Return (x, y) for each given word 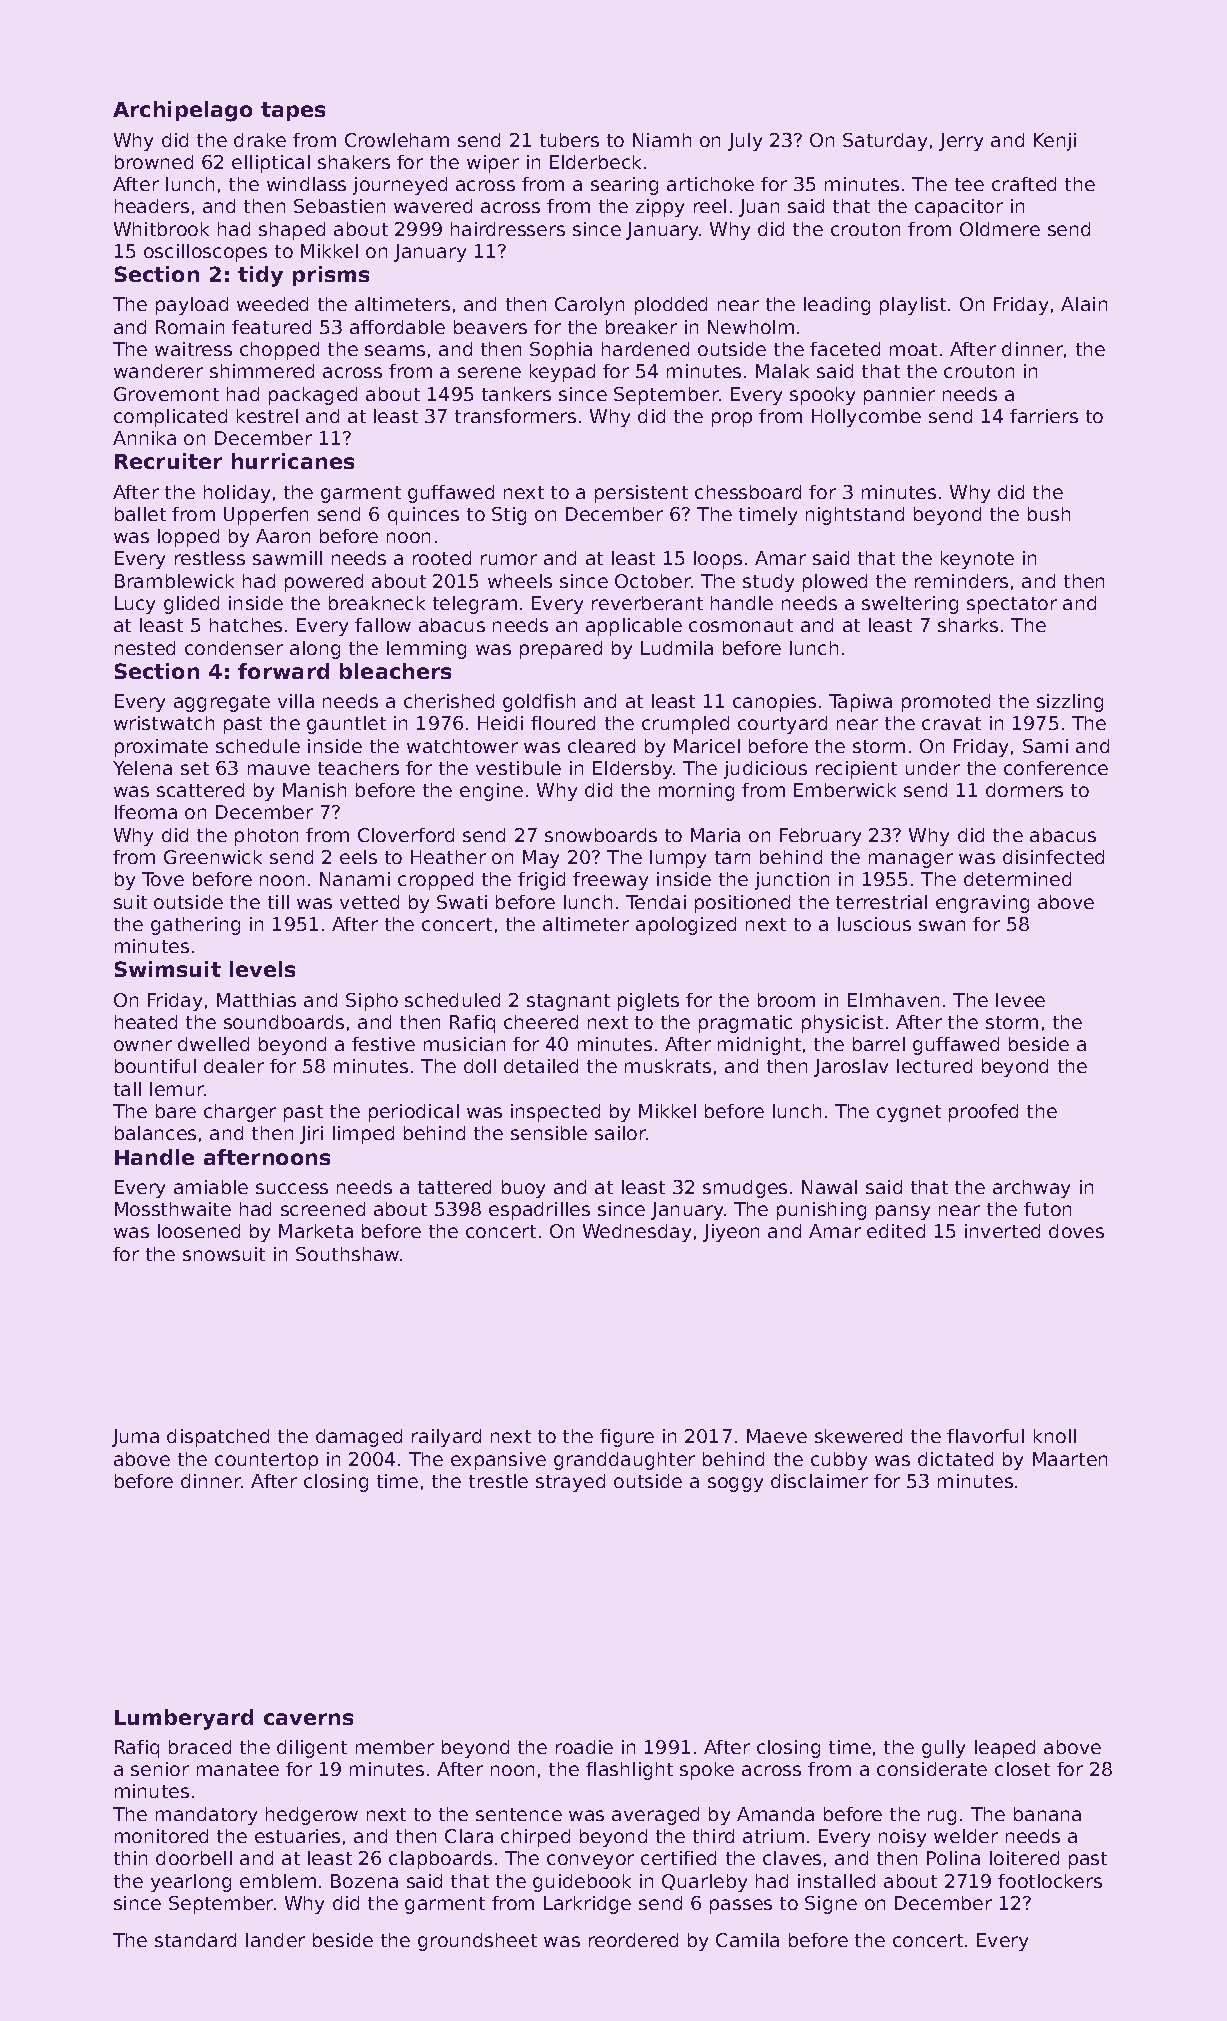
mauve (279, 769)
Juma (135, 1438)
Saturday (885, 142)
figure (627, 1438)
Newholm (751, 327)
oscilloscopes (205, 253)
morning (696, 792)
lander (275, 1940)
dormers (1024, 790)
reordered (633, 1940)
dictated (955, 1459)
